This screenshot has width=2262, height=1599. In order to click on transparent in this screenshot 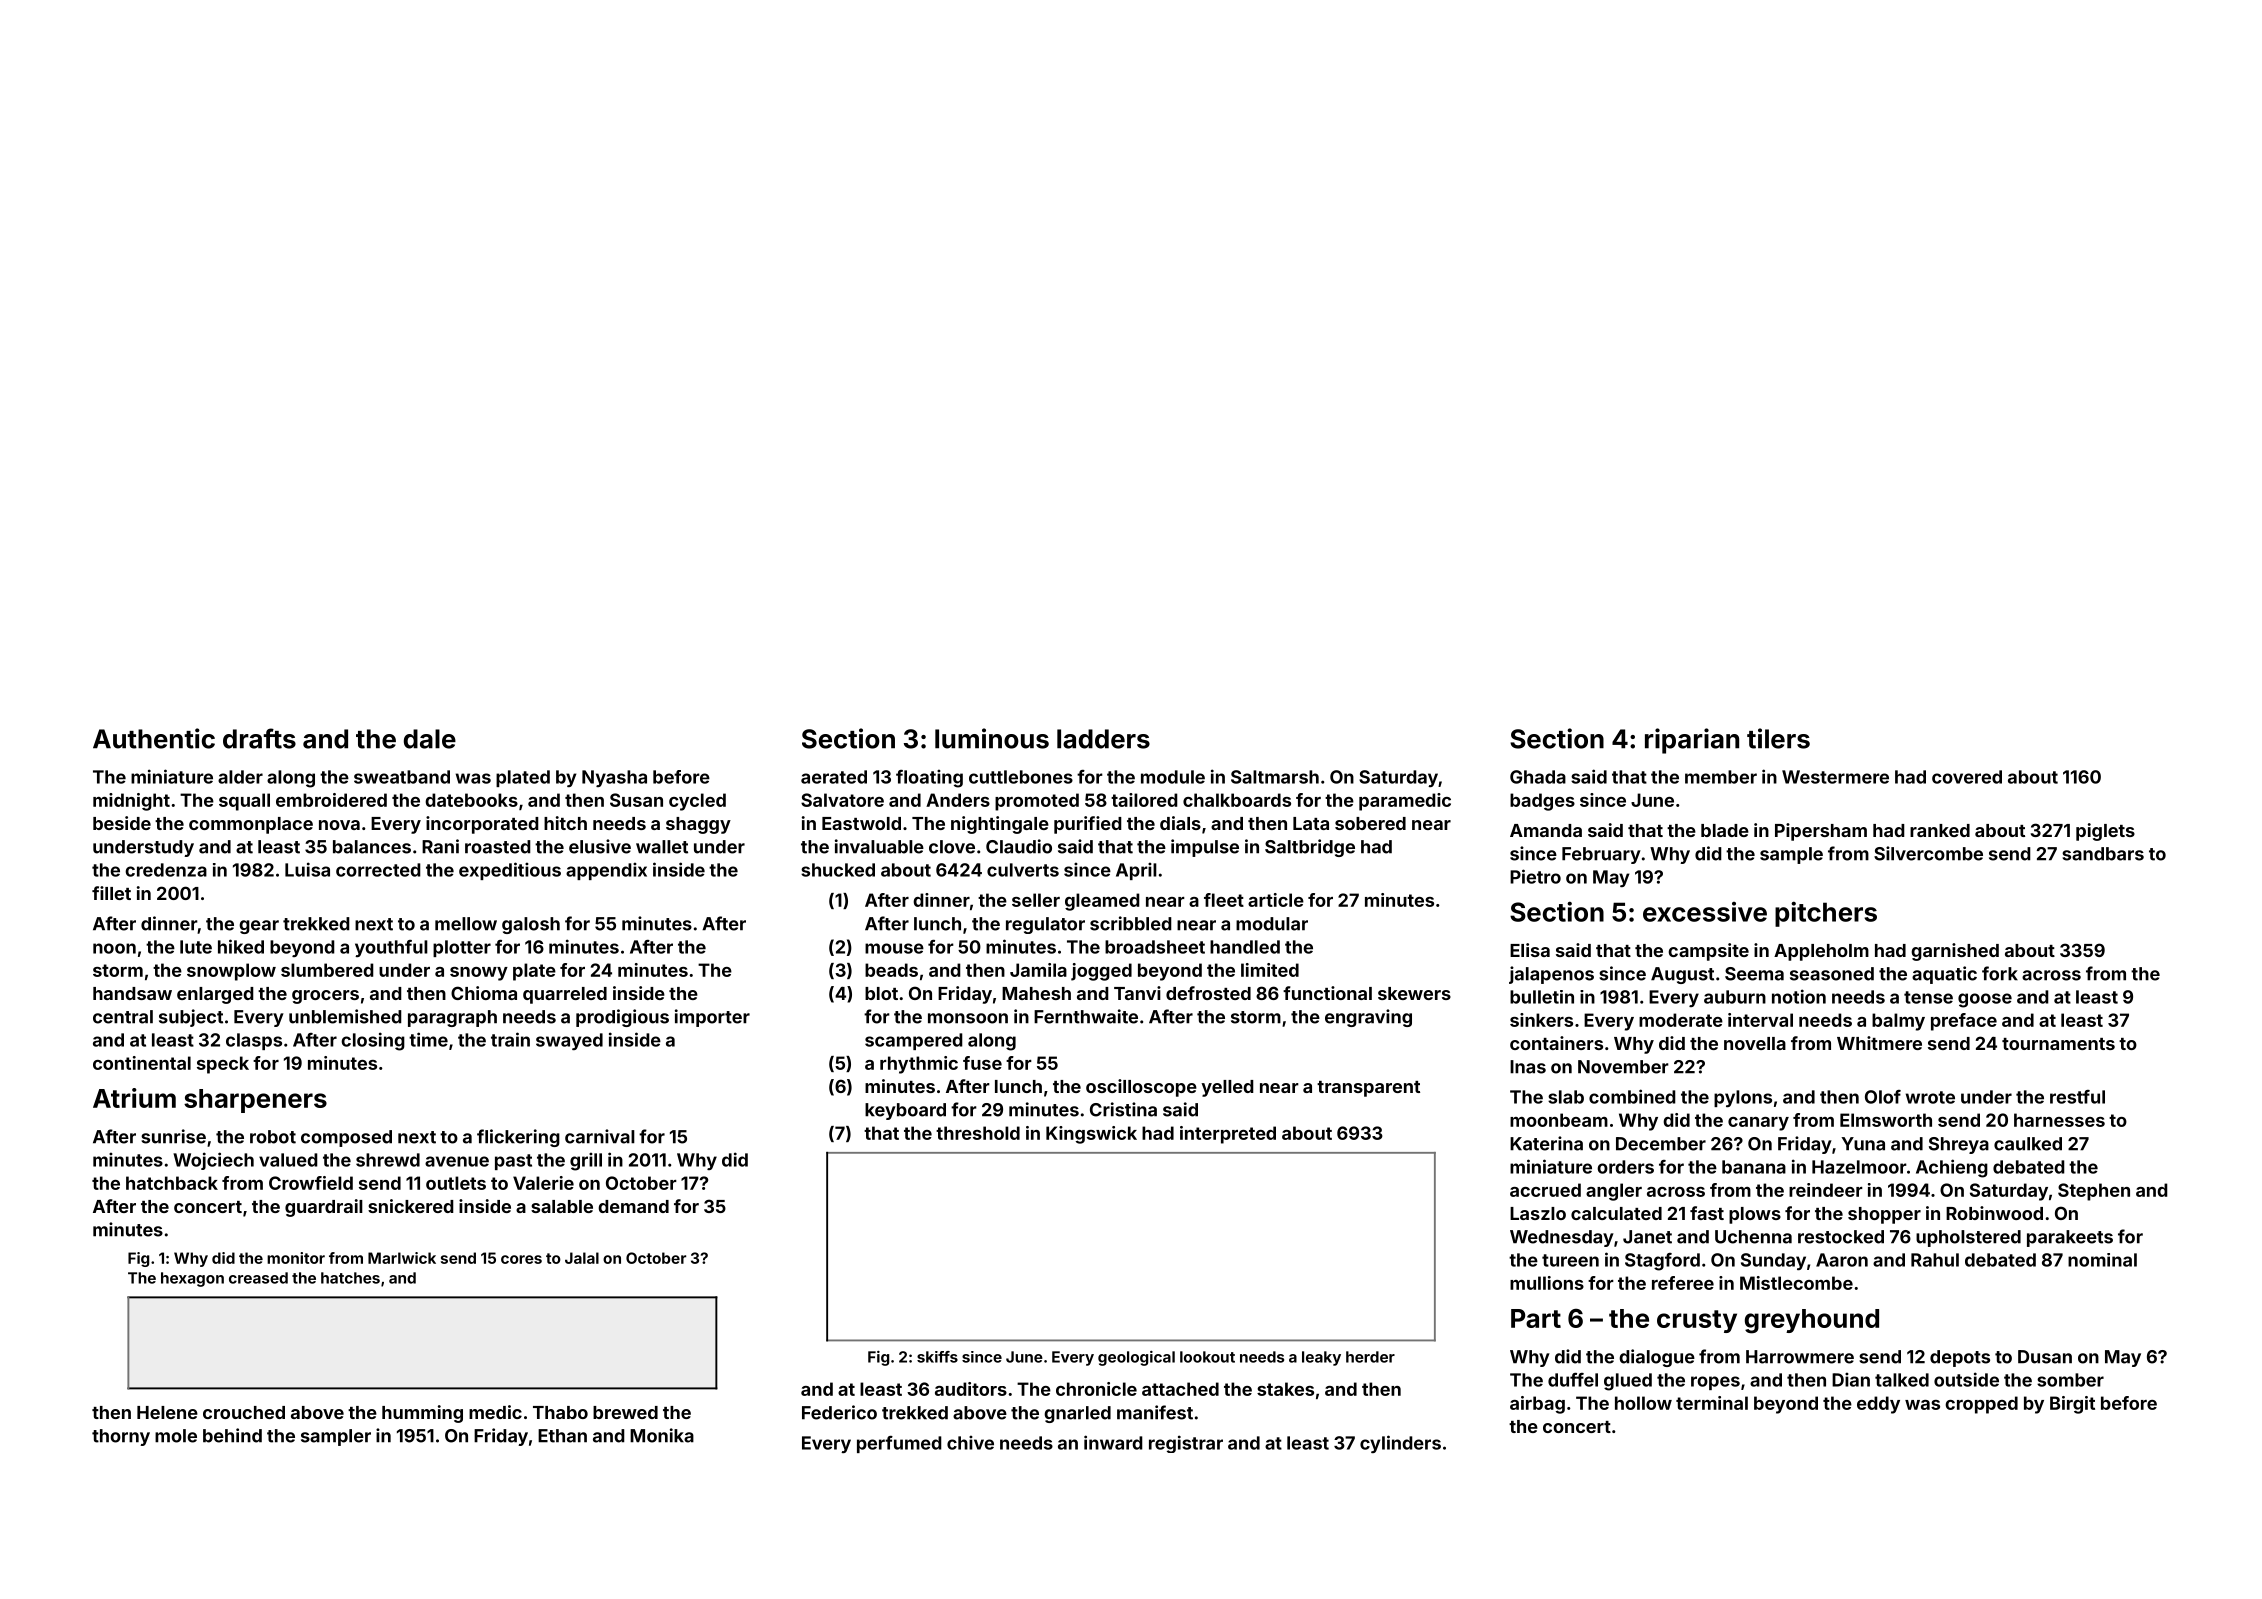, I will do `click(1368, 1089)`.
